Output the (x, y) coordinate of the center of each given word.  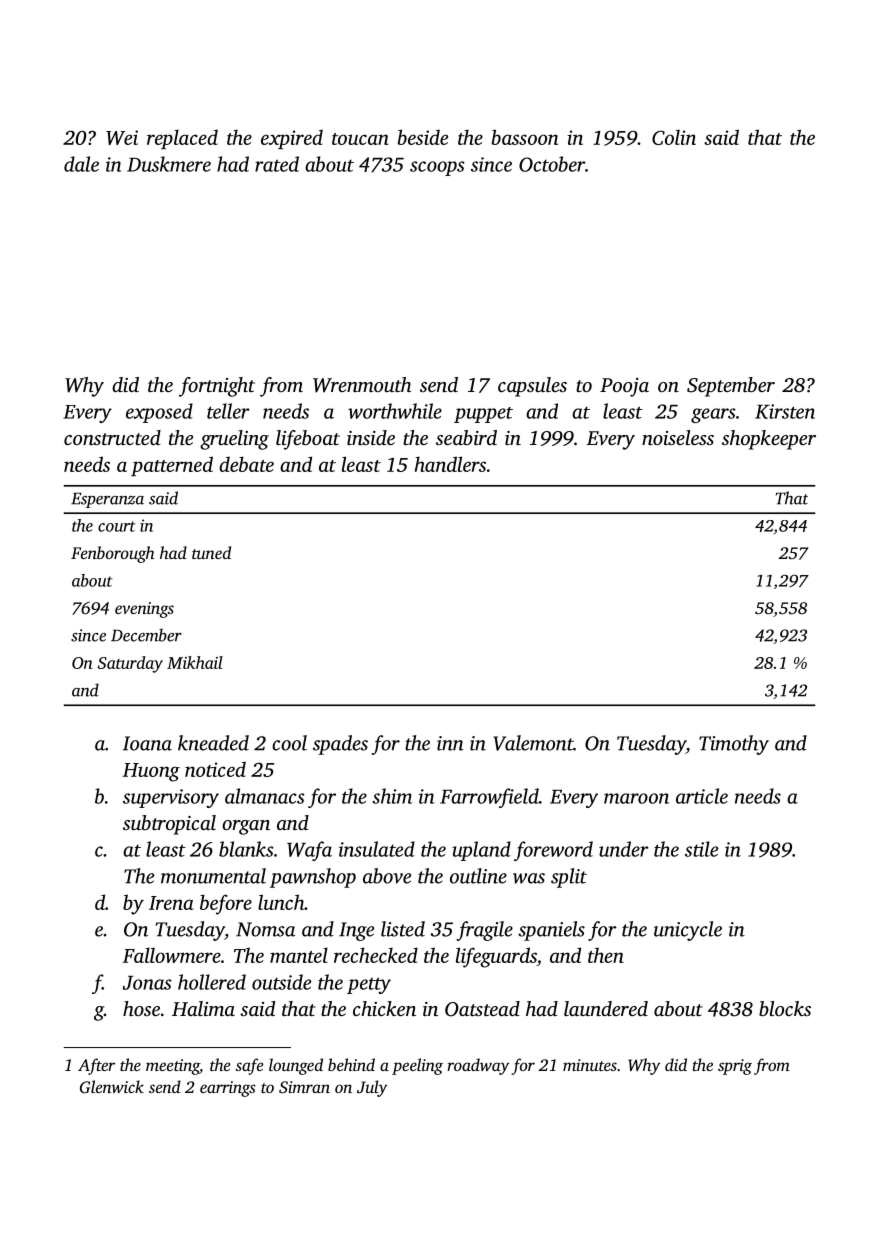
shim (392, 796)
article (702, 796)
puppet (483, 415)
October (552, 164)
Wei (122, 137)
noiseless (678, 437)
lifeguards (496, 957)
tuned (211, 552)
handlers (450, 464)
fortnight (217, 387)
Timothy (734, 745)
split (569, 878)
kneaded (213, 743)
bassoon (524, 137)
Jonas (147, 983)
